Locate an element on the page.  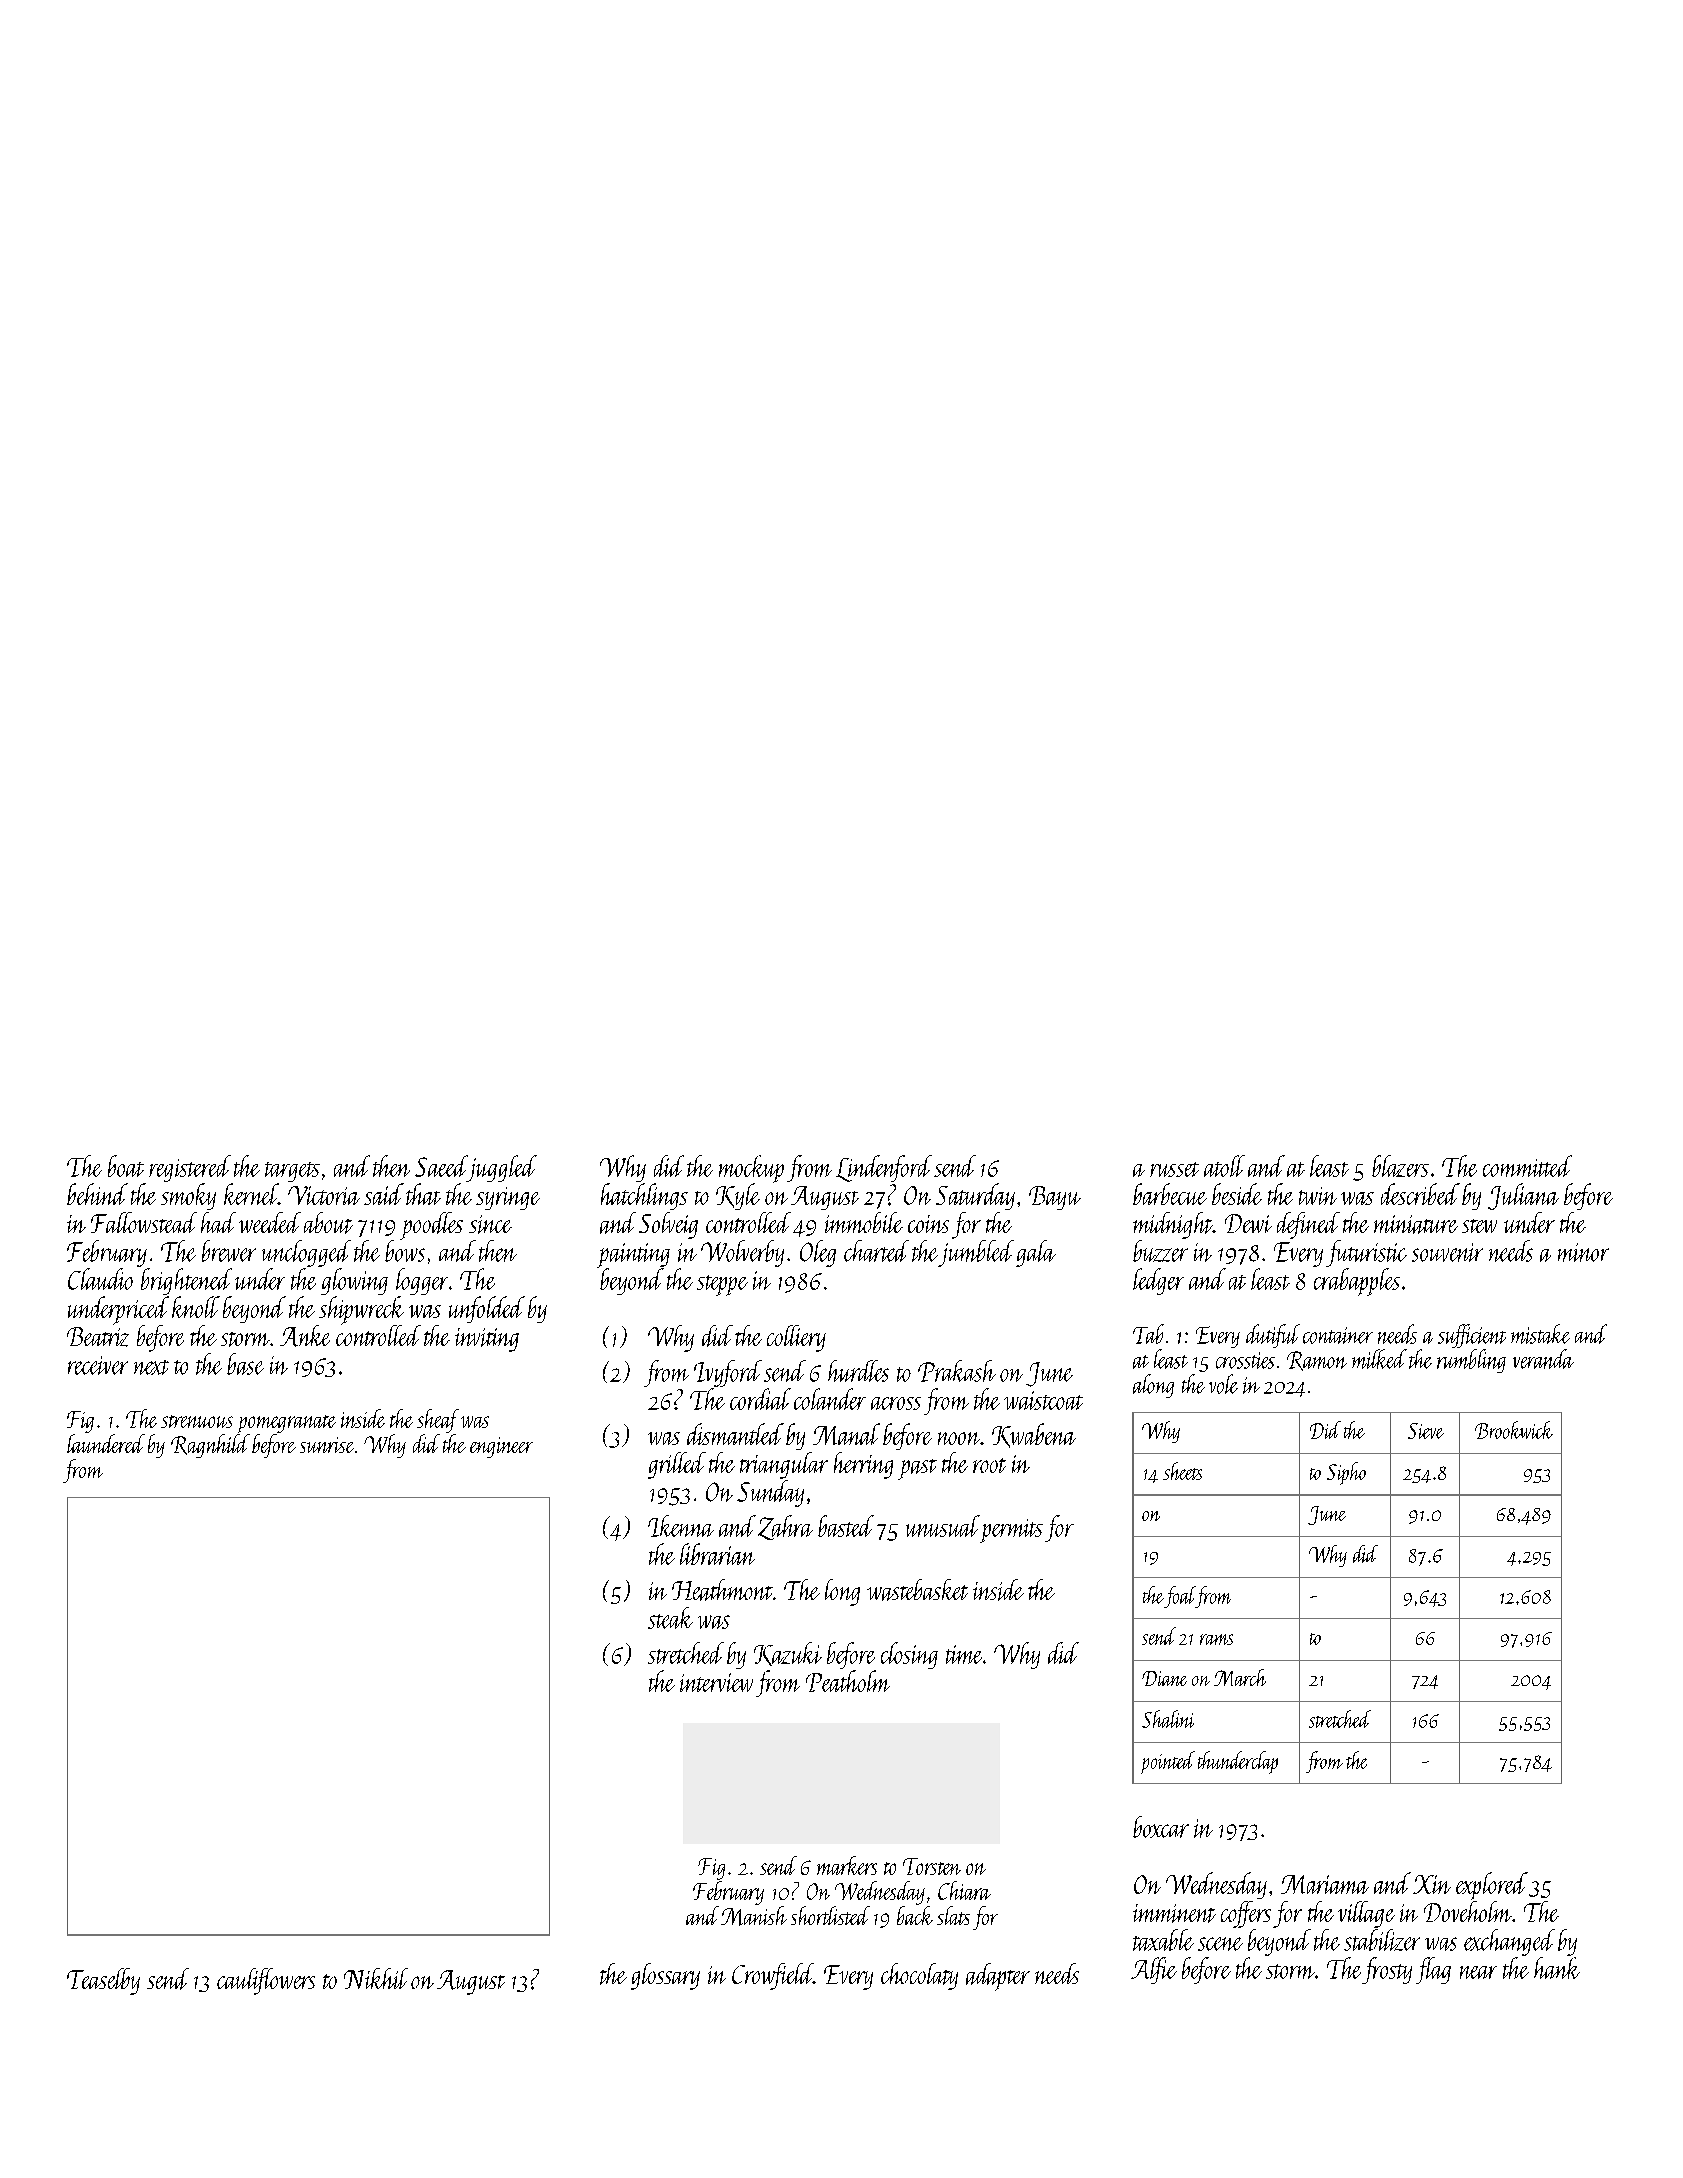
Beatriz is located at coordinates (98, 1337).
